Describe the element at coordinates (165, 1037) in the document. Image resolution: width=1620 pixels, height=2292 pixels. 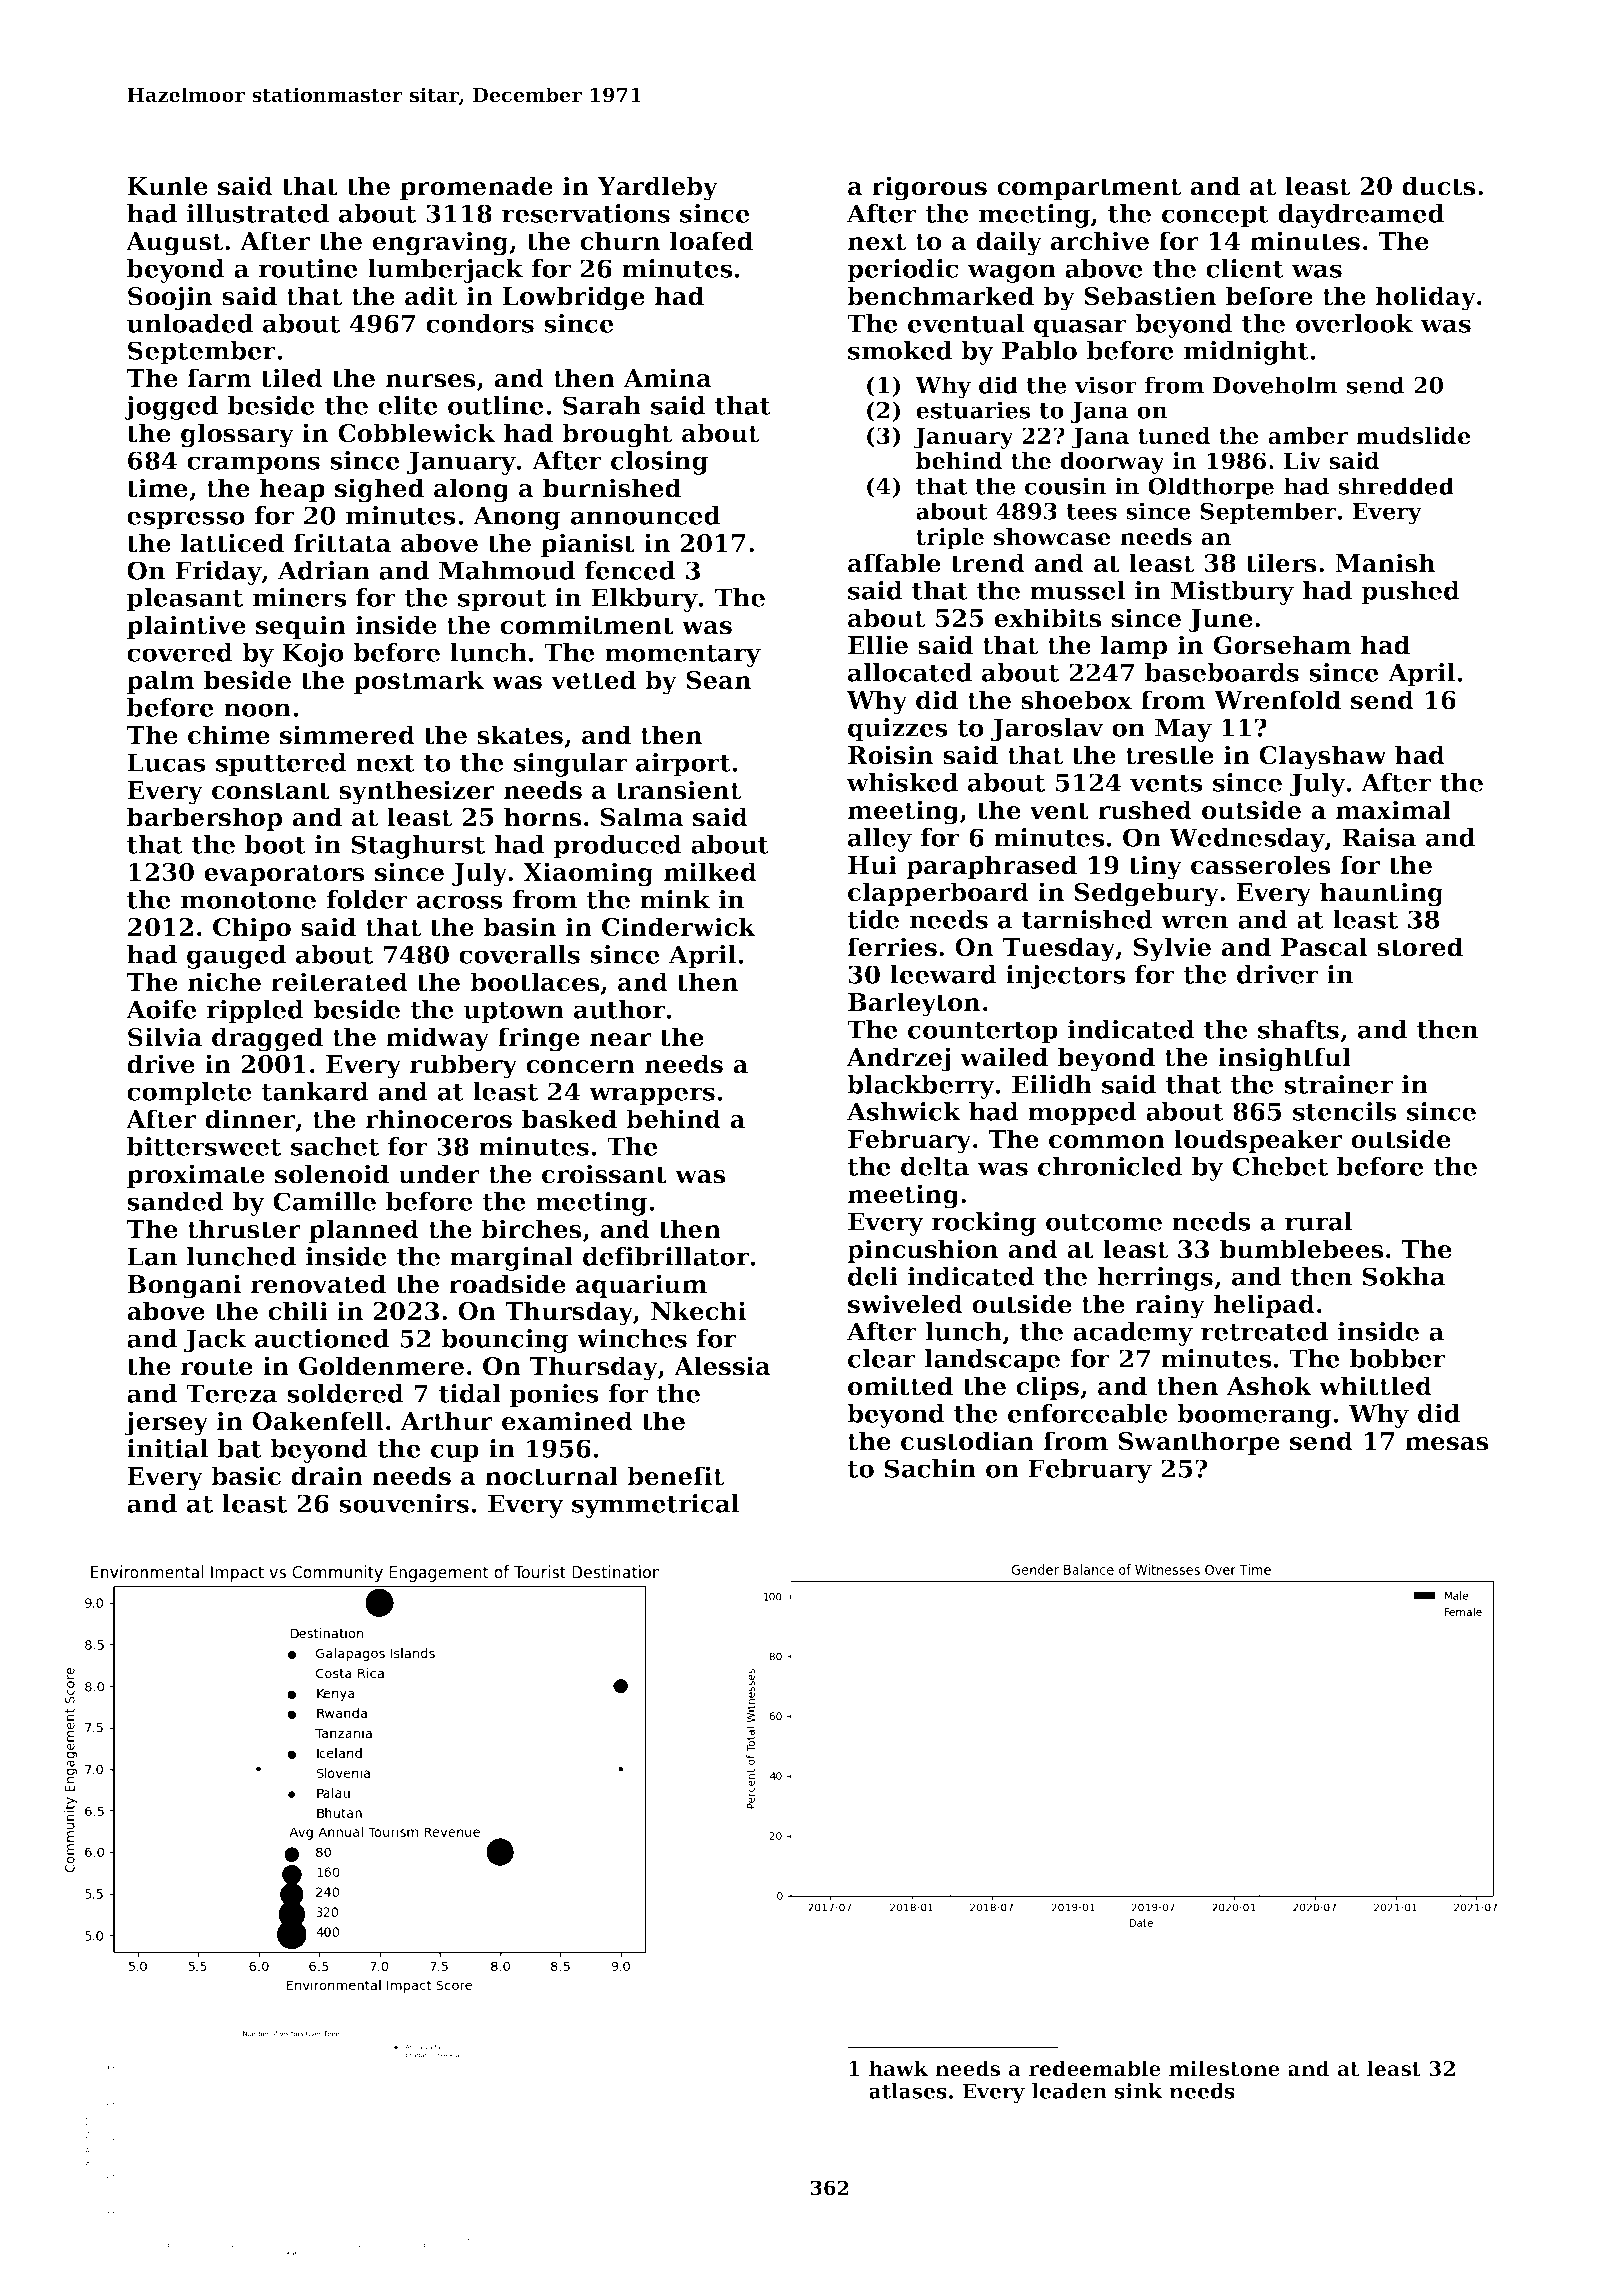
I see `Silvia` at that location.
